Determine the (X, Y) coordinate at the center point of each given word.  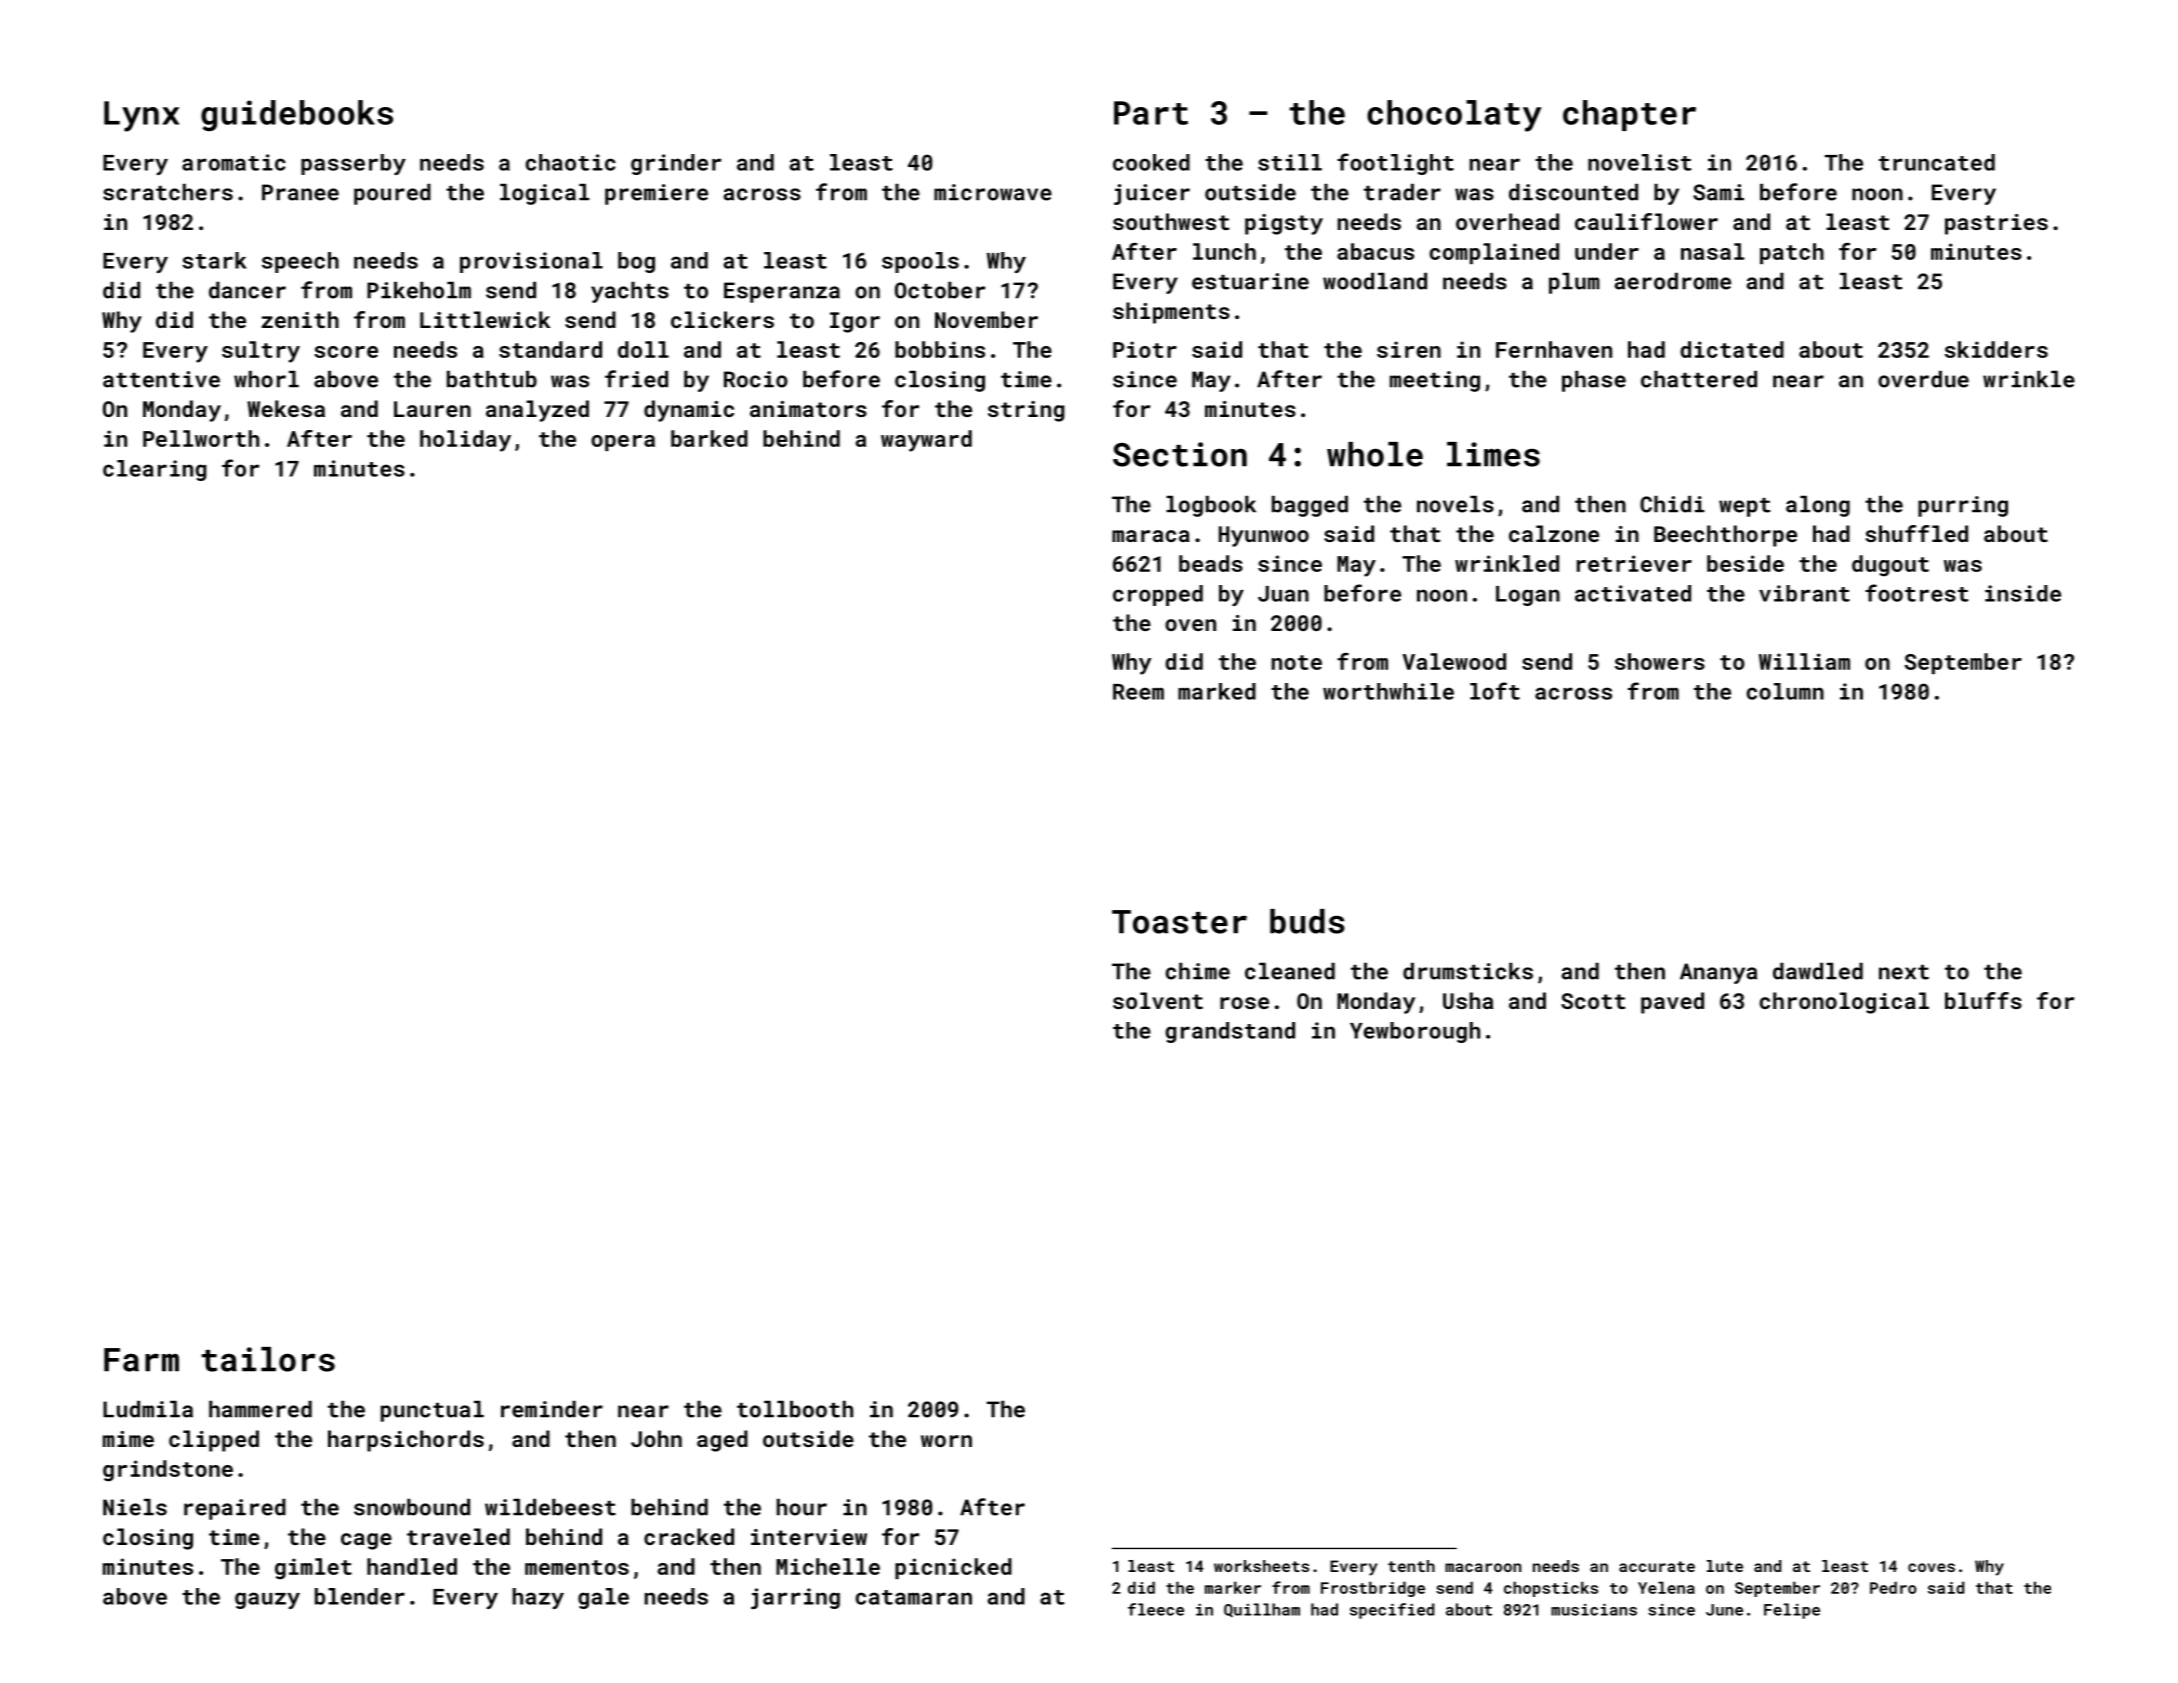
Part (1151, 113)
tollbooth (795, 1409)
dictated (1732, 349)
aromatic (234, 162)
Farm (141, 1360)
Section (1180, 454)
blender (360, 1596)
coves (1931, 1567)
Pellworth (201, 438)
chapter (1629, 115)
